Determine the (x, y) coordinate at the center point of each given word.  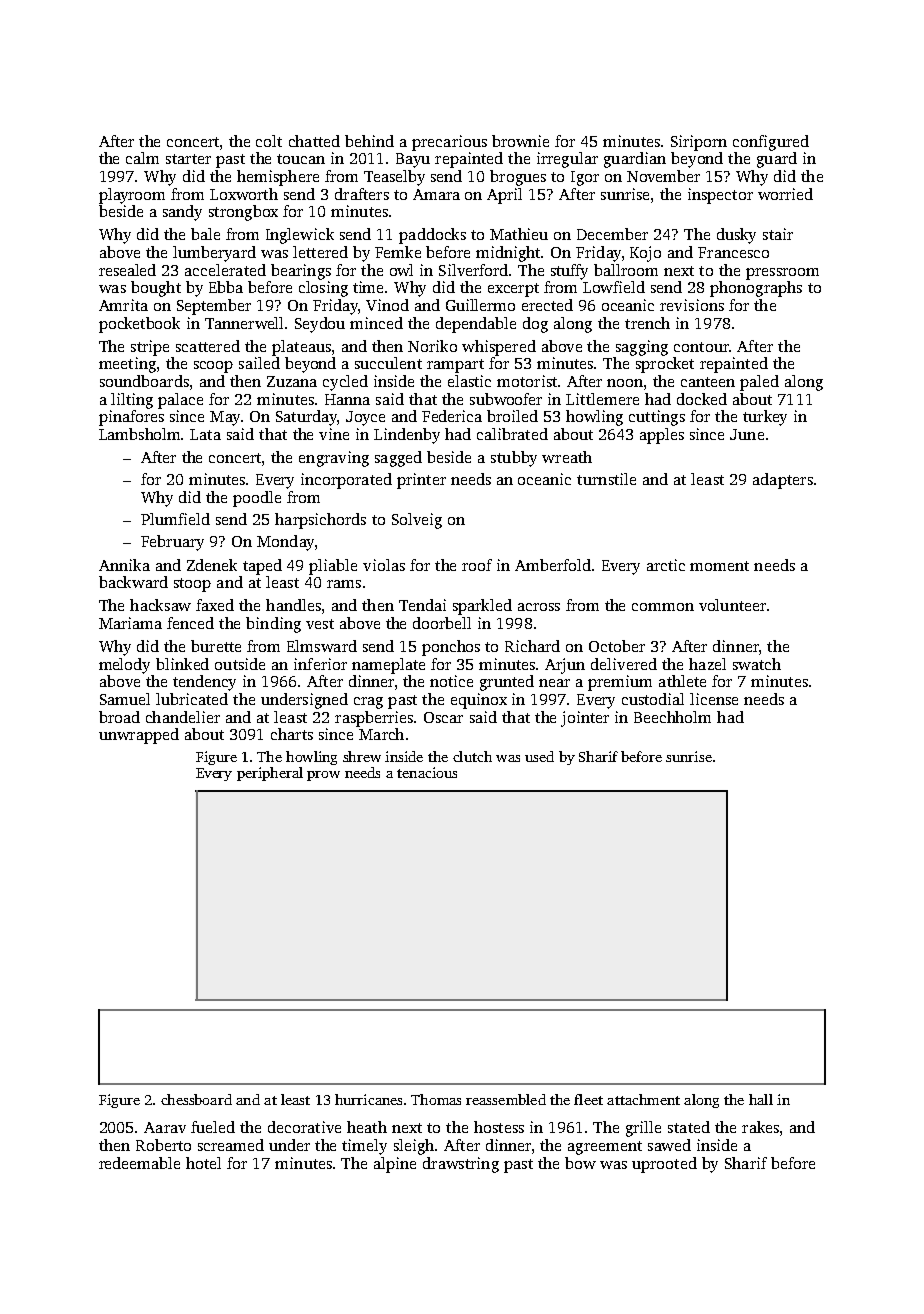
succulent (388, 363)
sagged (398, 459)
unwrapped (139, 736)
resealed (127, 270)
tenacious (427, 772)
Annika (124, 565)
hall (761, 1099)
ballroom (626, 270)
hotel (203, 1163)
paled (759, 383)
